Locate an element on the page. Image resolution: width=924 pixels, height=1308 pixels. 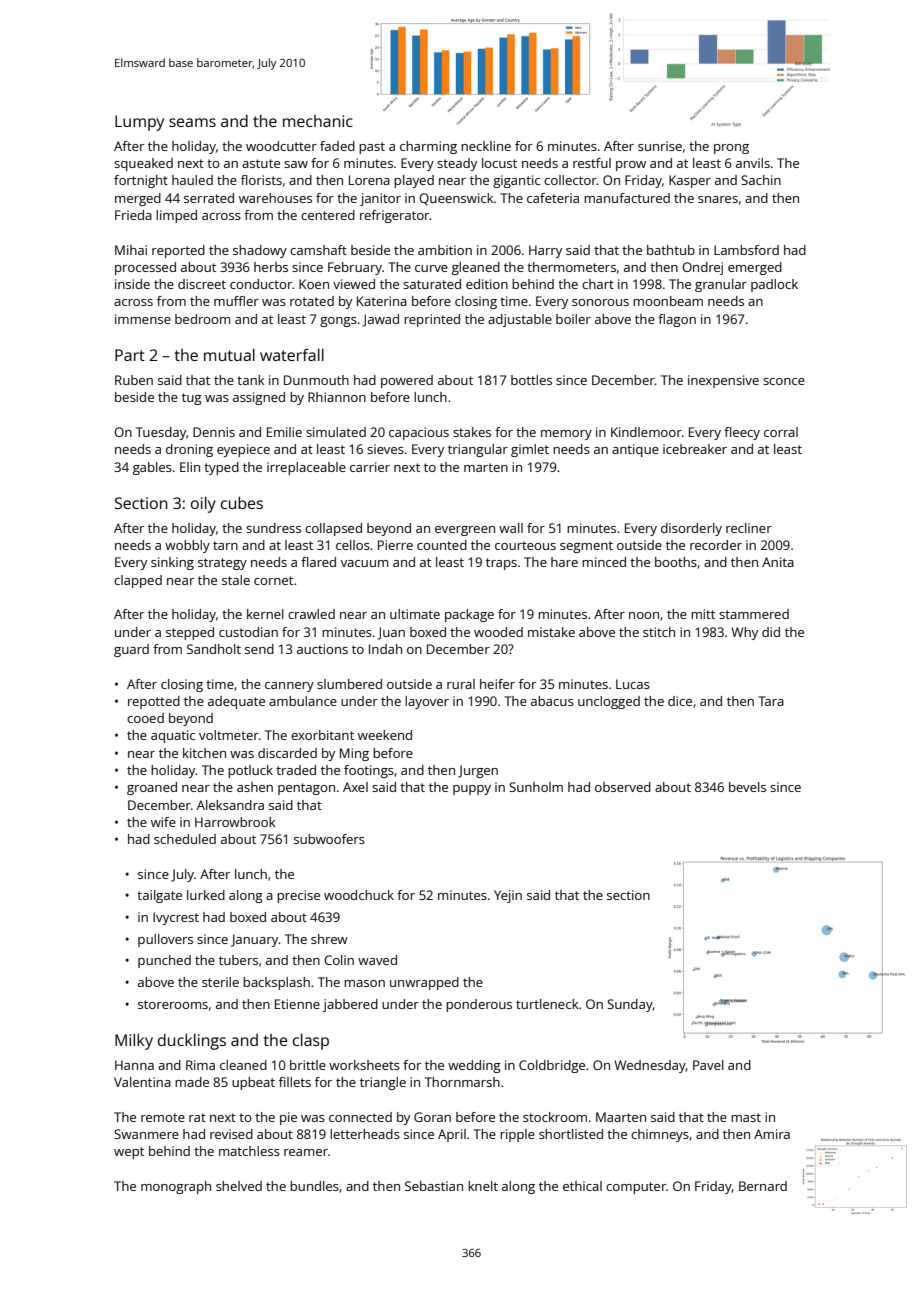
remote is located at coordinates (163, 1117).
